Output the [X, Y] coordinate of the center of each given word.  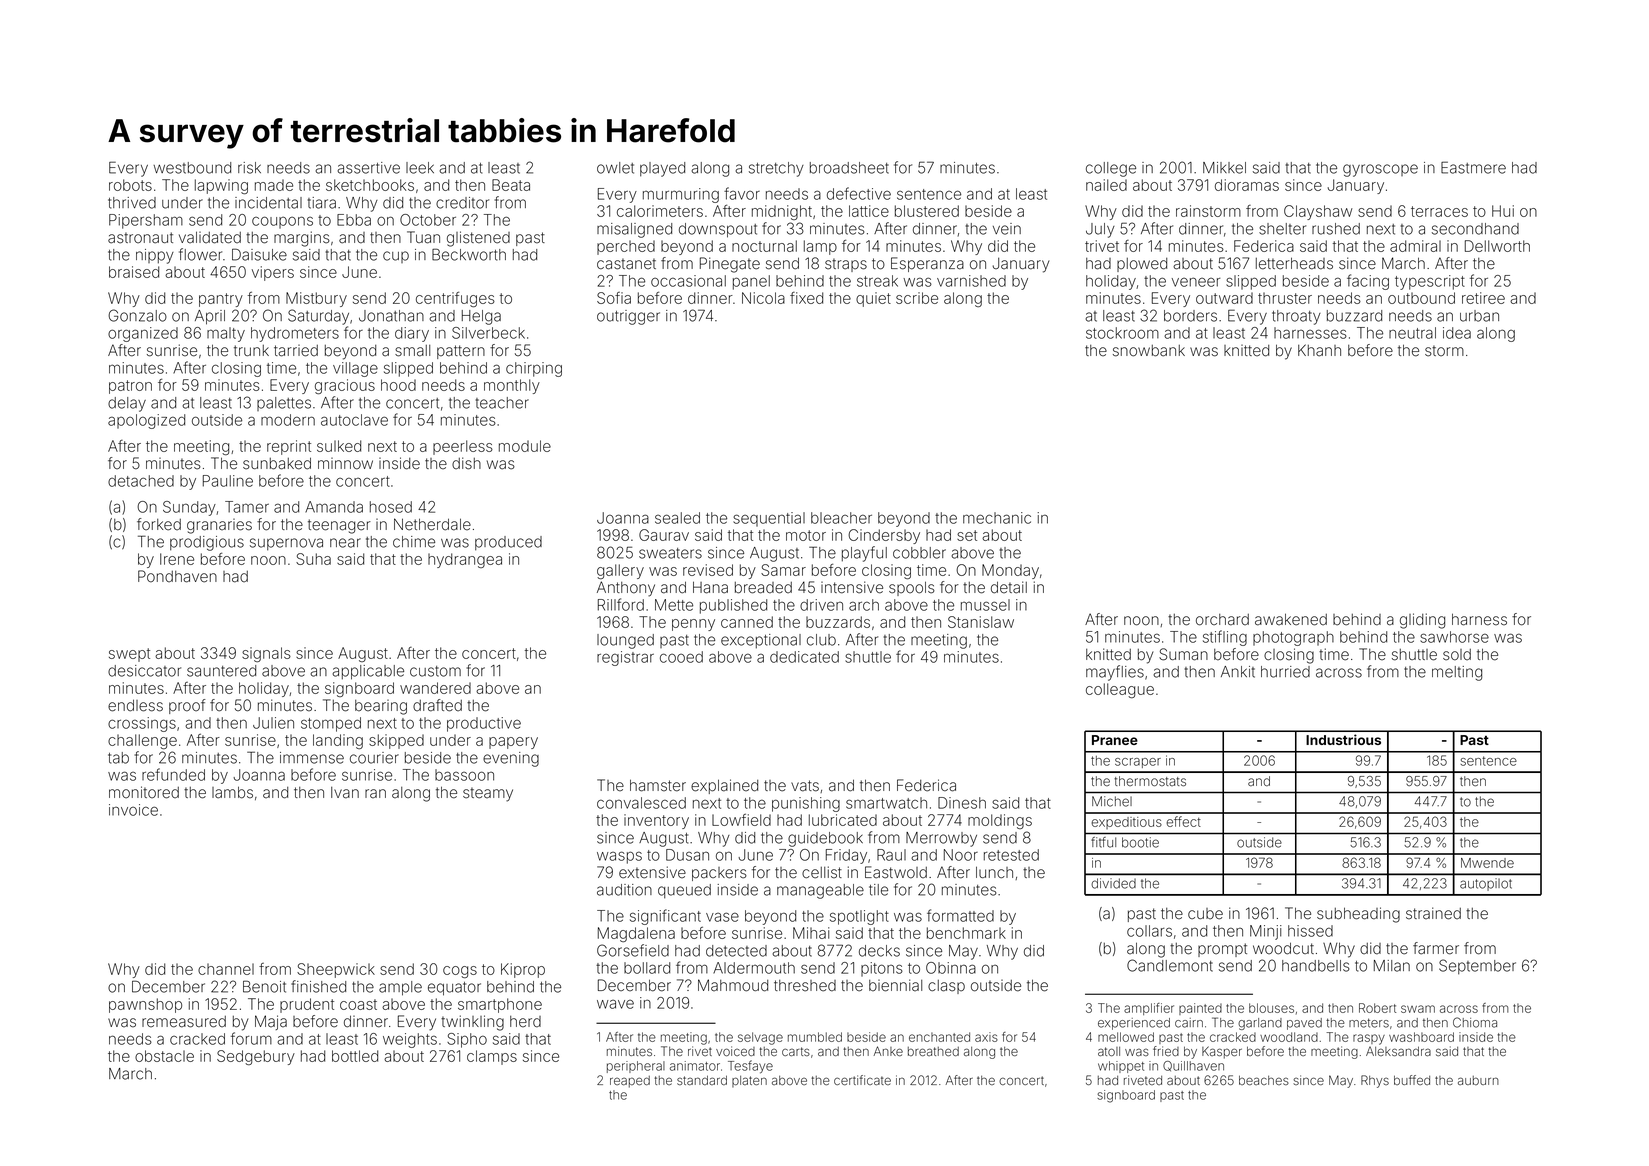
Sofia [614, 298]
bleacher [841, 518]
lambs [232, 792]
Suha [313, 559]
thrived [132, 203]
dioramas [1247, 185]
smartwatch [886, 803]
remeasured [184, 1022]
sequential [769, 519]
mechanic [997, 518]
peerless [463, 447]
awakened [1291, 619]
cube [1205, 914]
